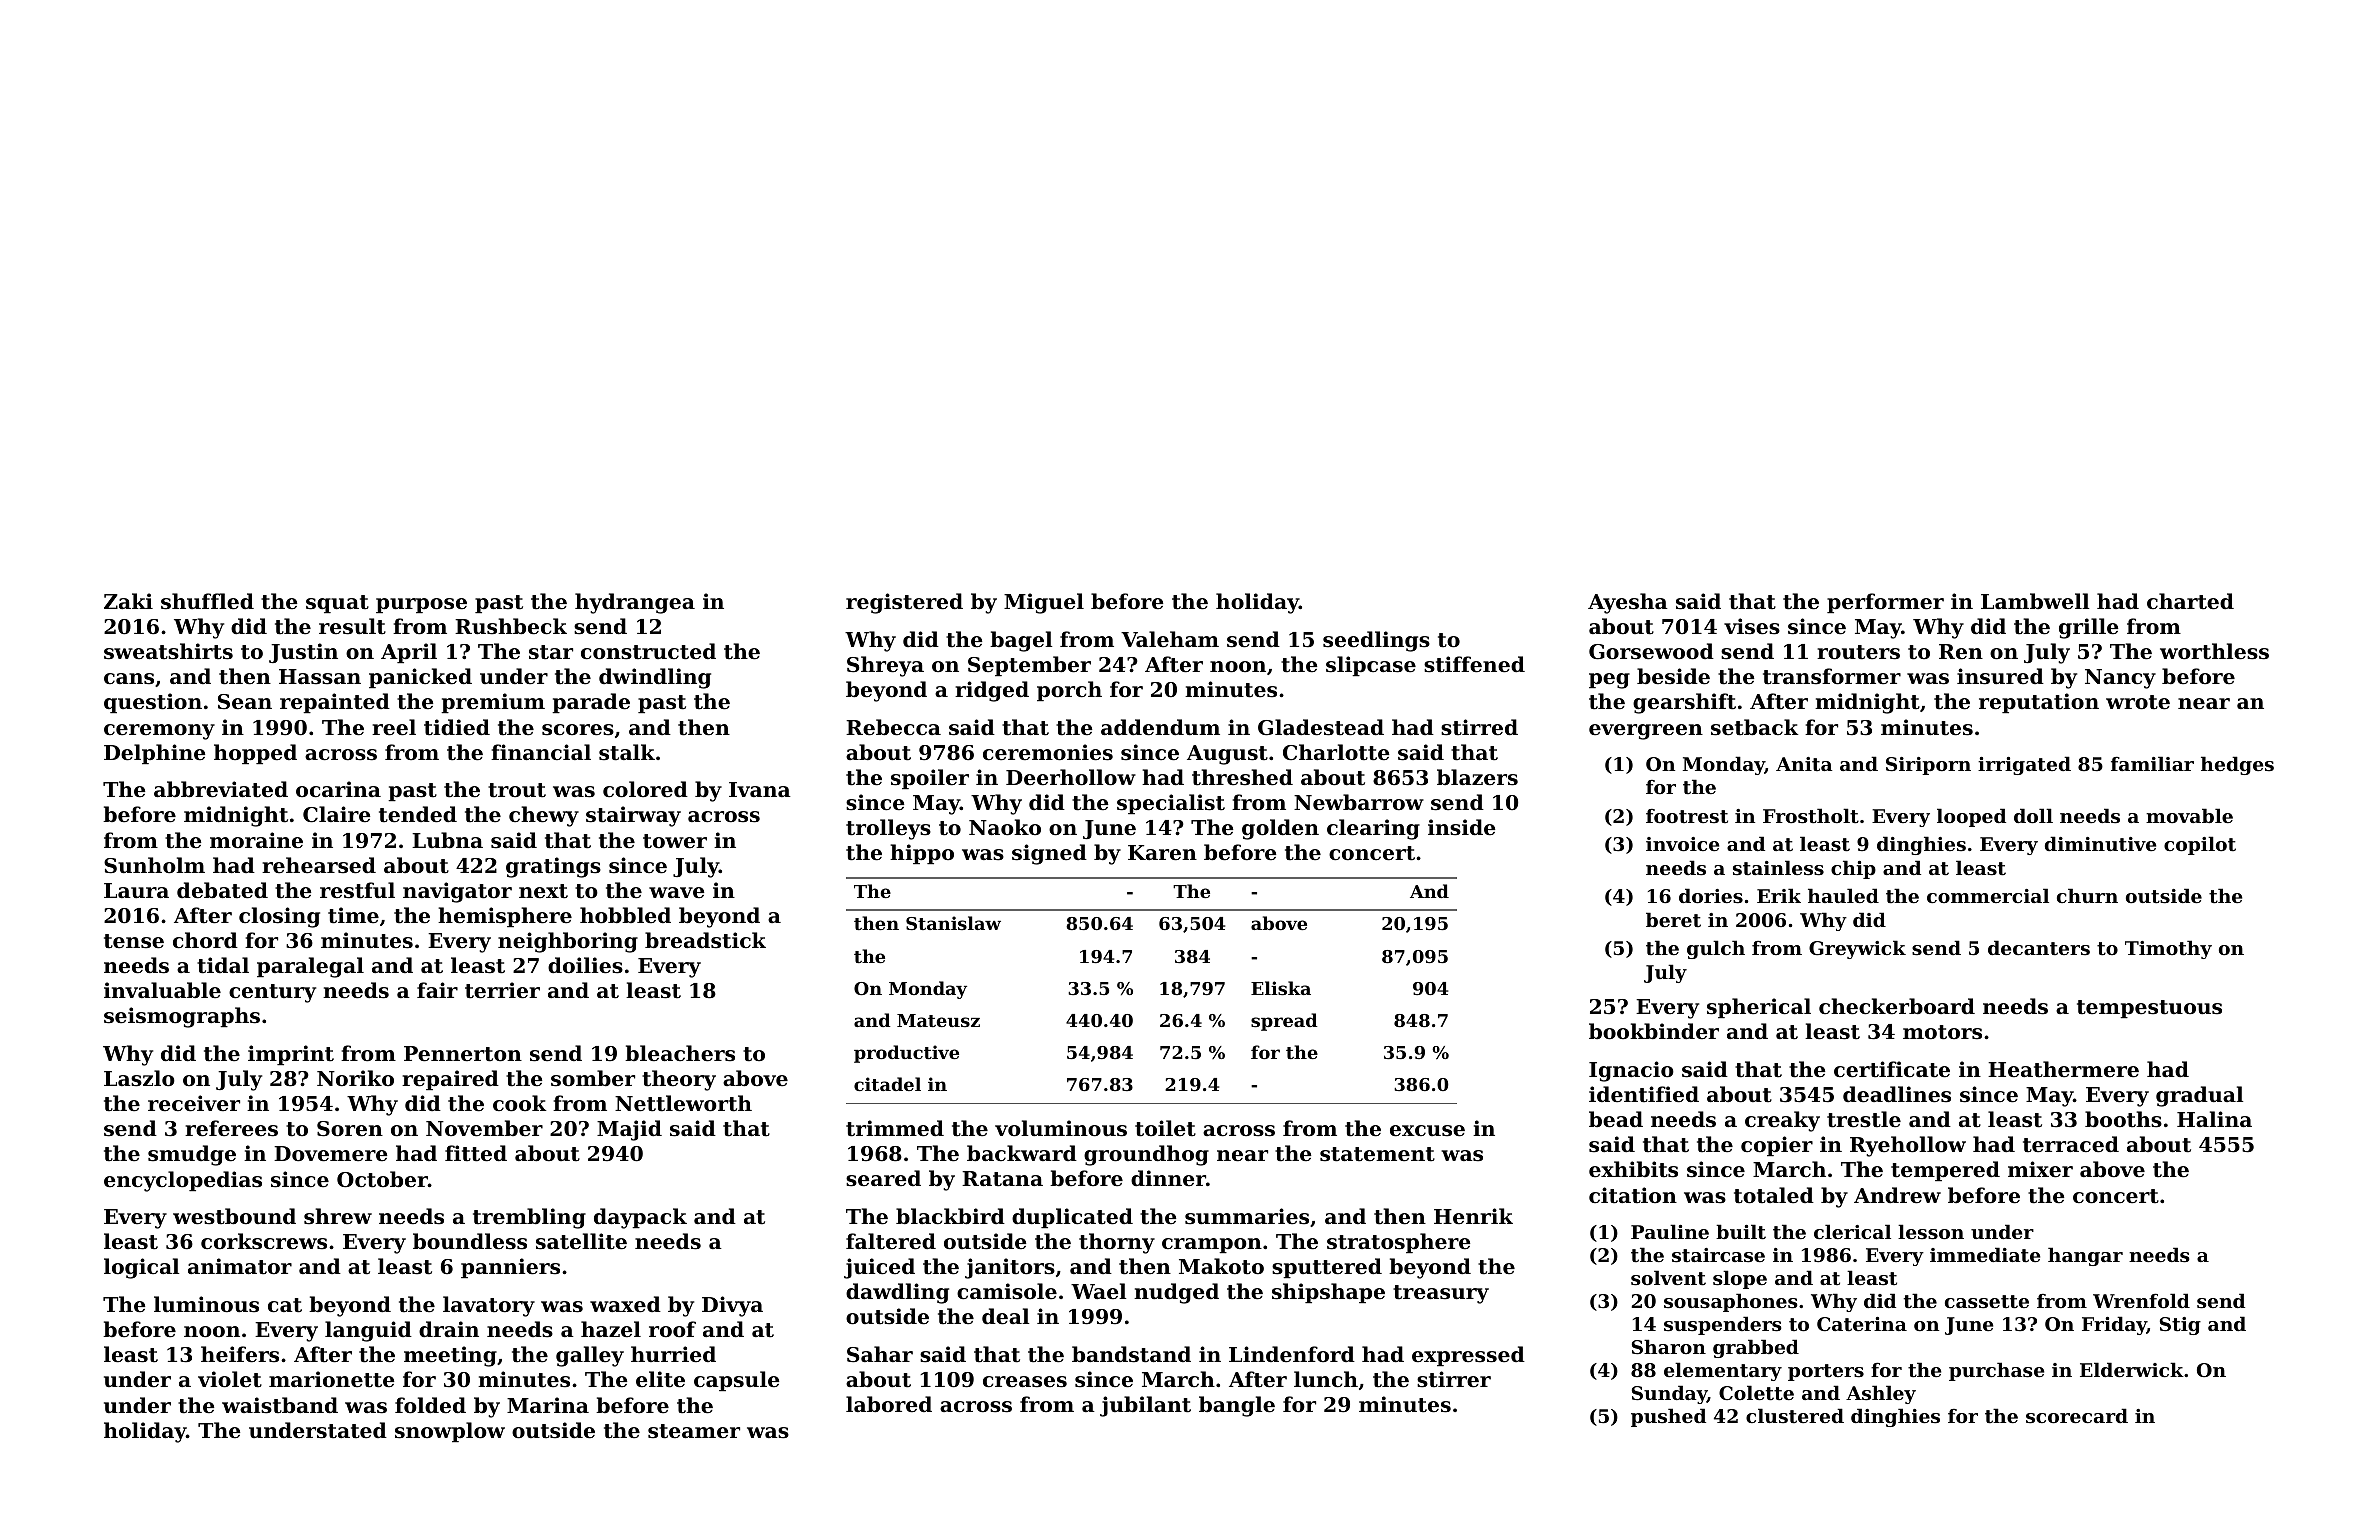 The width and height of the screenshot is (2380, 1540). What do you see at coordinates (904, 603) in the screenshot?
I see `registered` at bounding box center [904, 603].
